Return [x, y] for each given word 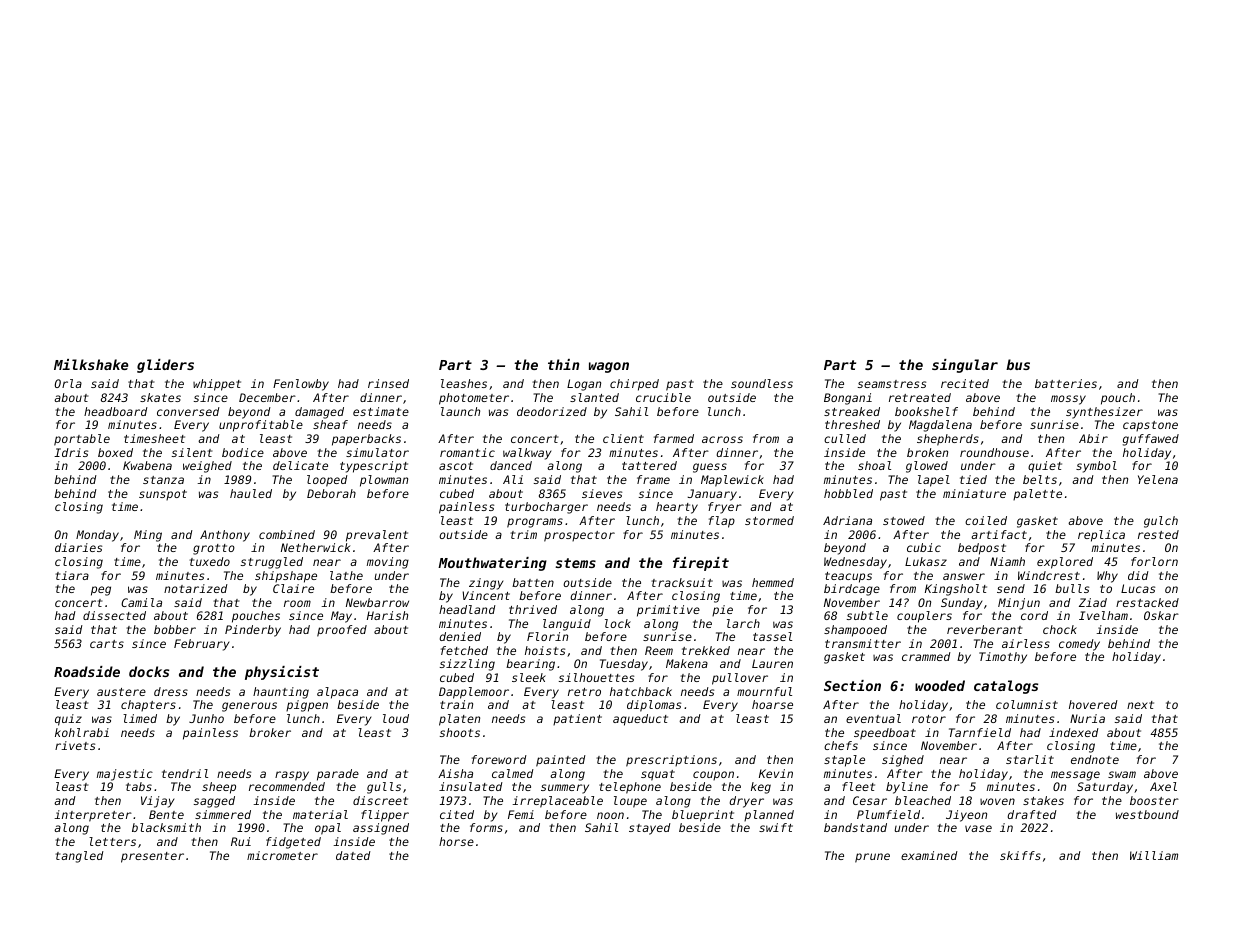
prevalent [377, 536]
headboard [116, 411]
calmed [513, 773]
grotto [214, 549]
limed [140, 718]
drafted [1032, 814]
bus [1018, 364]
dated [353, 855]
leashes [464, 383]
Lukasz [926, 561]
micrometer [282, 855]
